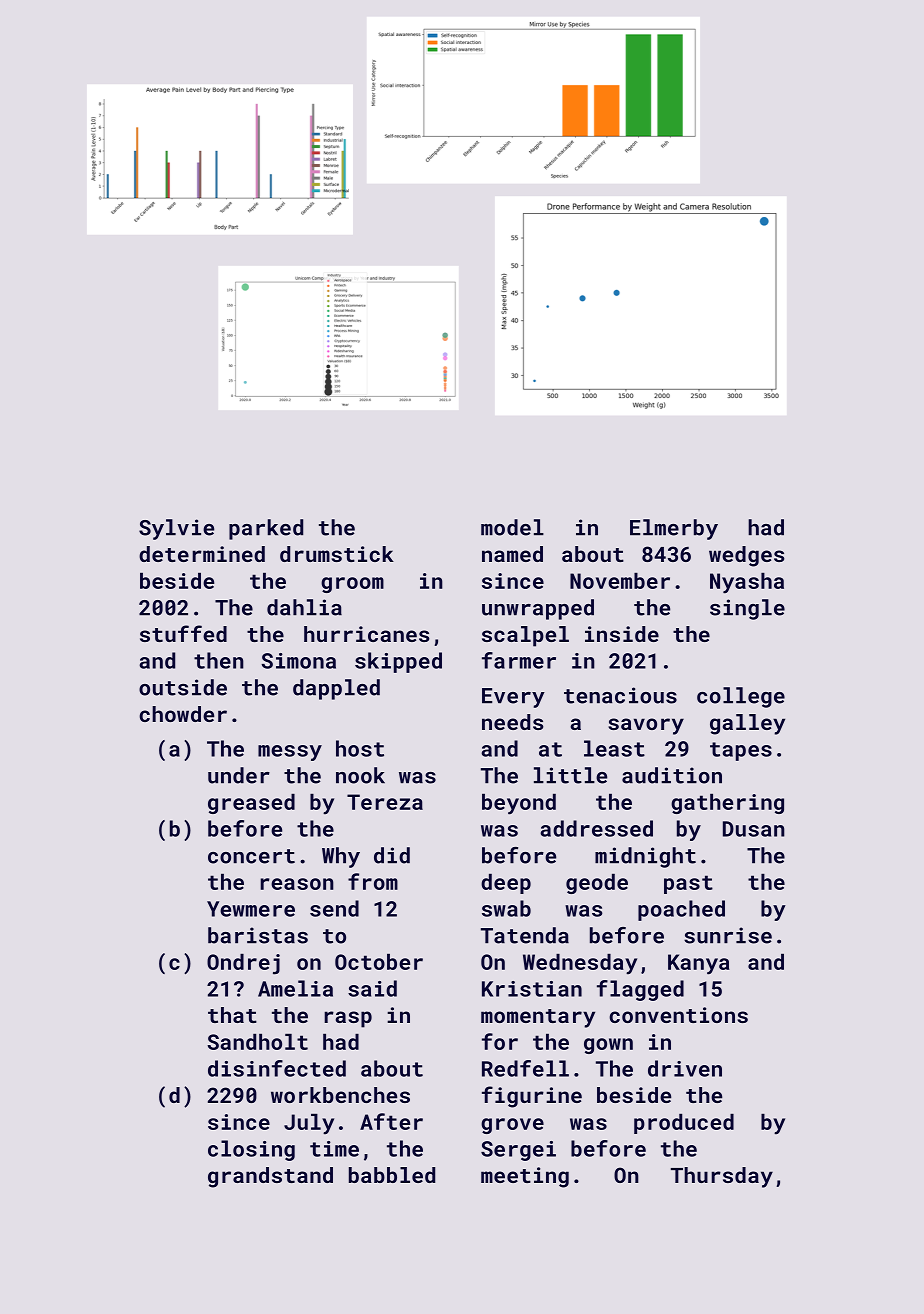 This screenshot has height=1314, width=924. What do you see at coordinates (746, 556) in the screenshot?
I see `wedges` at bounding box center [746, 556].
